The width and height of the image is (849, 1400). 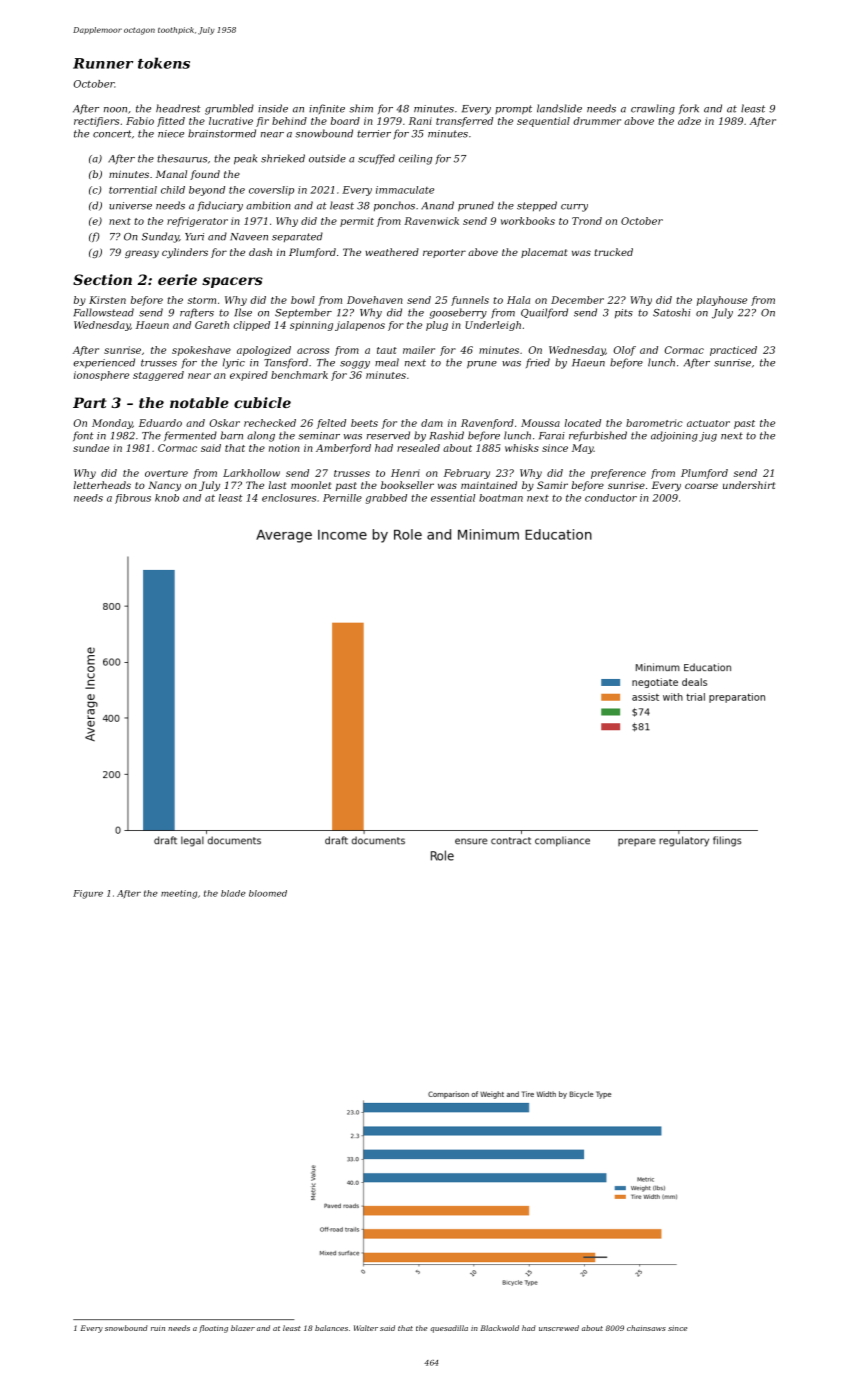 I want to click on tokens, so click(x=164, y=63).
